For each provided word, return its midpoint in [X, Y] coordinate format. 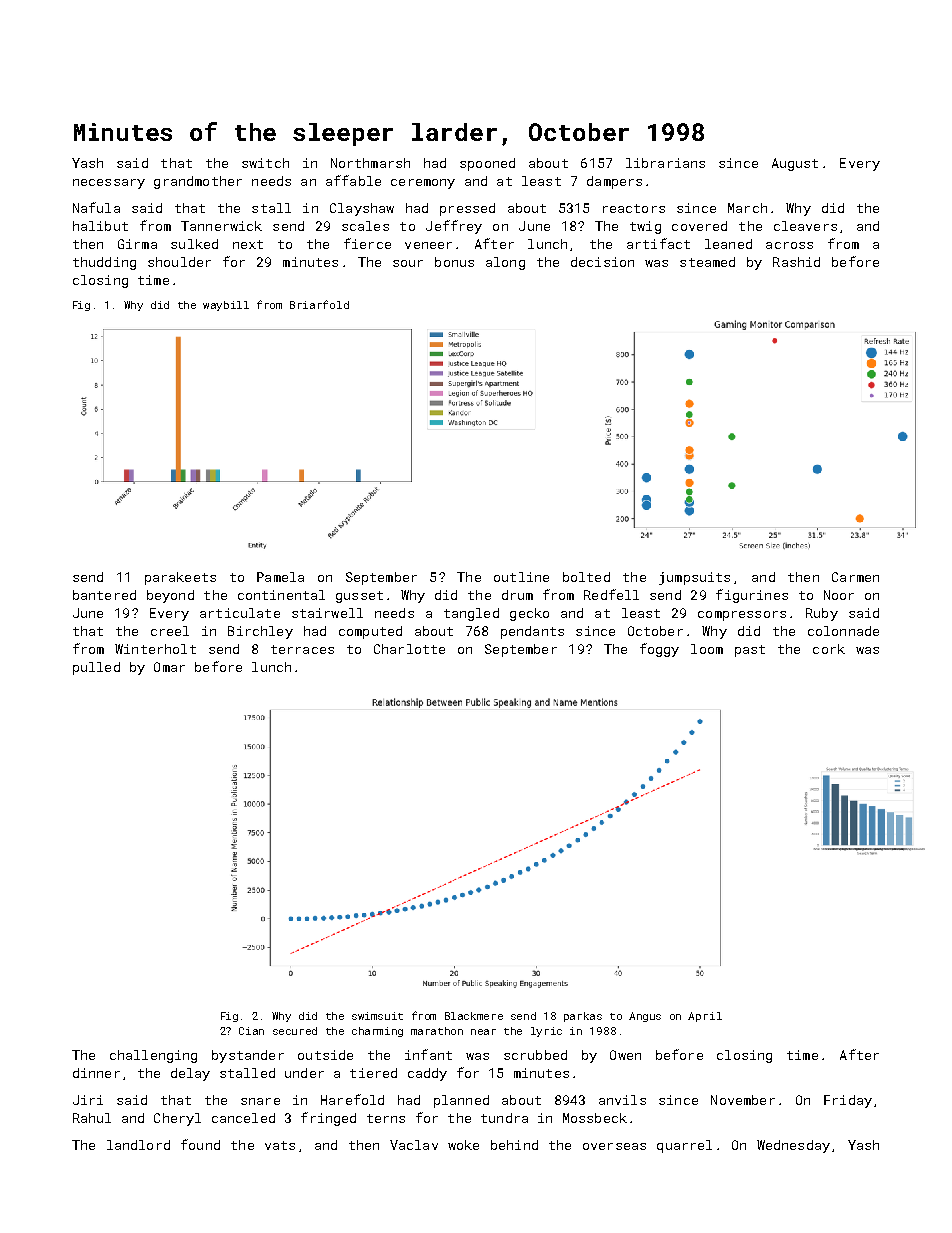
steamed [707, 262]
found [200, 1144]
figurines [752, 596]
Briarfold [319, 304]
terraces [302, 649]
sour [408, 263]
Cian [251, 1031]
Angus [645, 1017]
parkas [583, 1017]
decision [602, 262]
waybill [226, 306]
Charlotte [409, 649]
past [750, 651]
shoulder [179, 262]
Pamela [280, 577]
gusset [359, 597]
